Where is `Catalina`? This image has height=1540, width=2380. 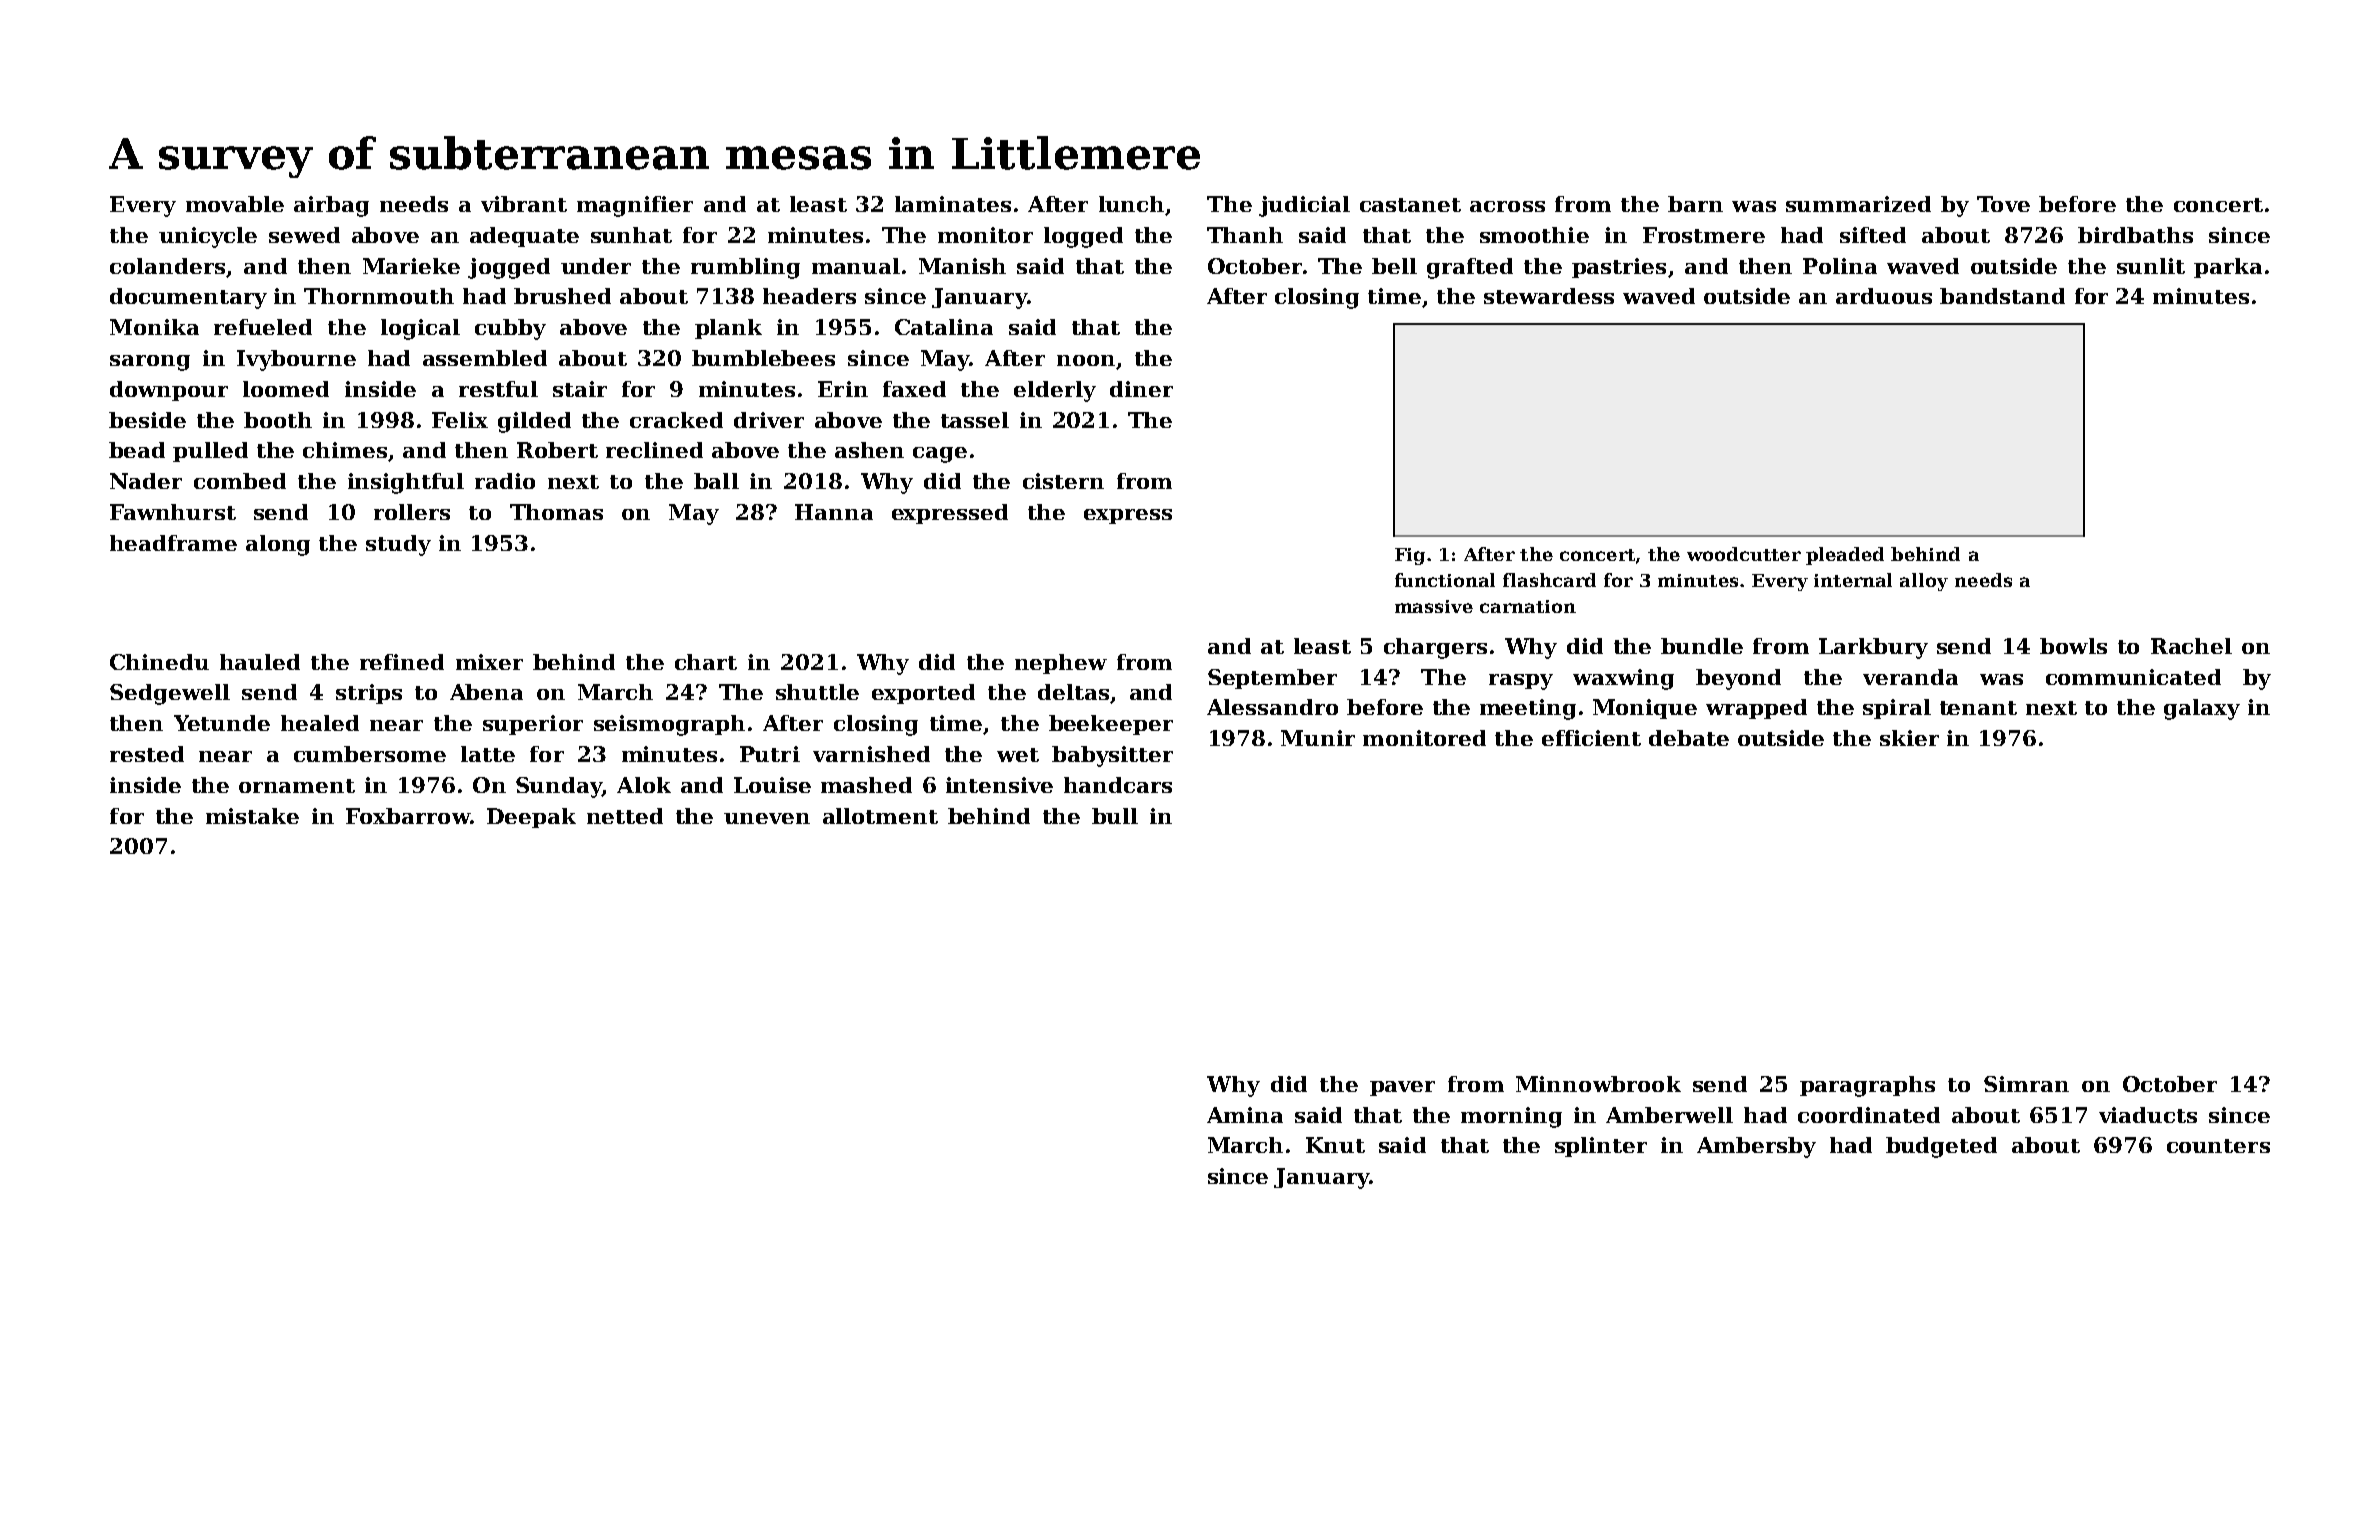
Catalina is located at coordinates (944, 327).
